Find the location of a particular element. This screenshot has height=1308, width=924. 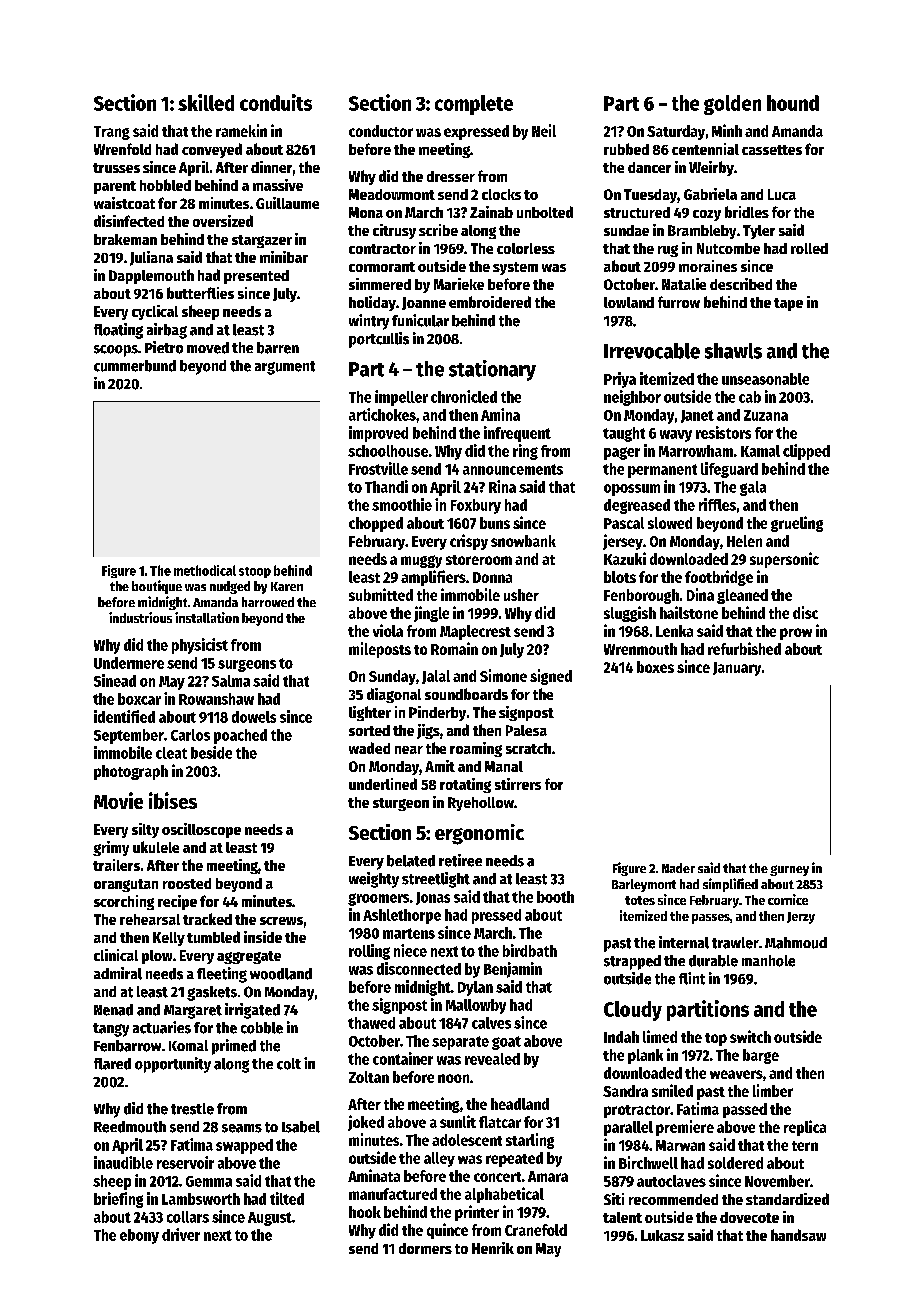

goat is located at coordinates (506, 1043).
